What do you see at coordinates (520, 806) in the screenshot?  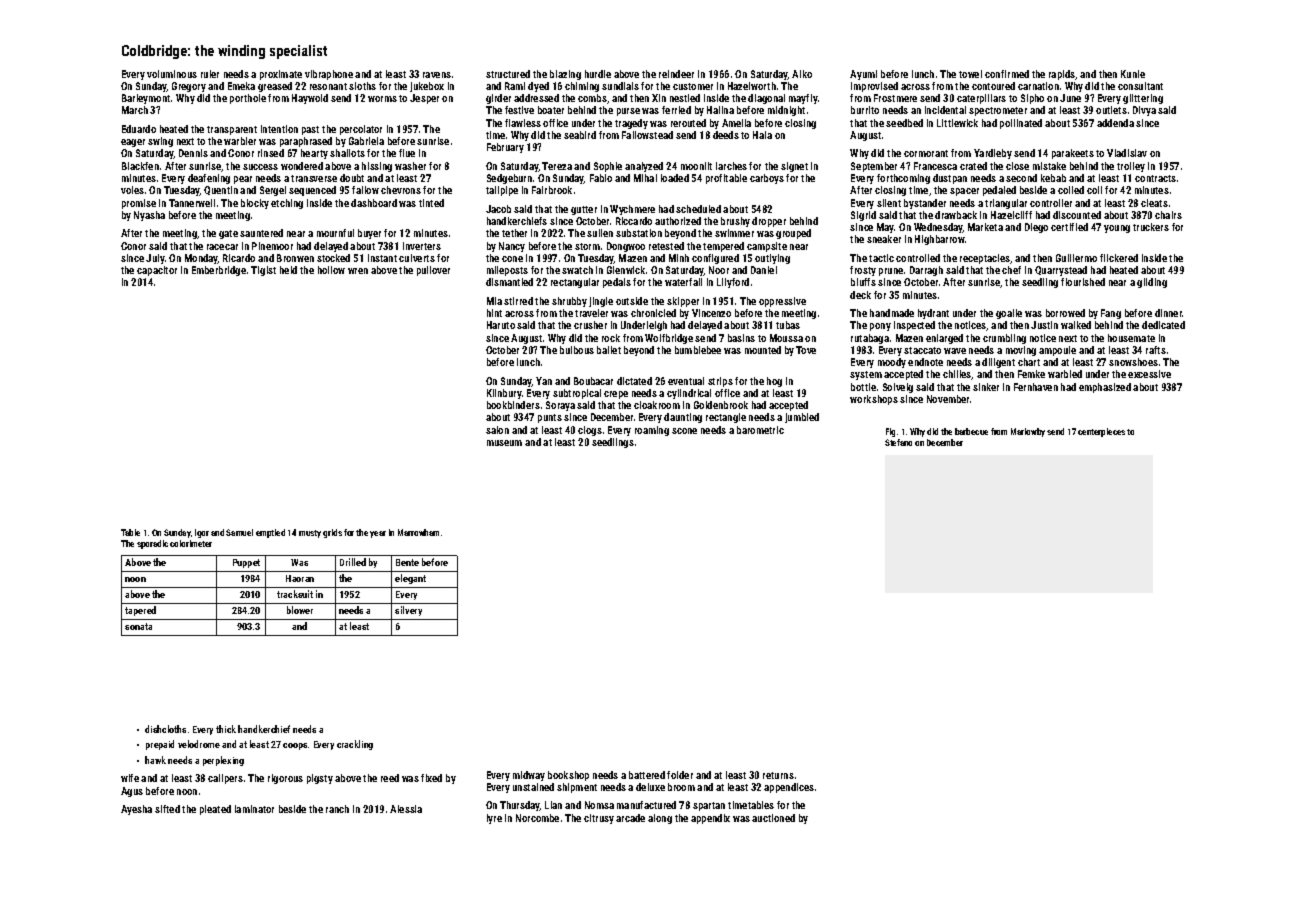 I see `Thursday` at bounding box center [520, 806].
